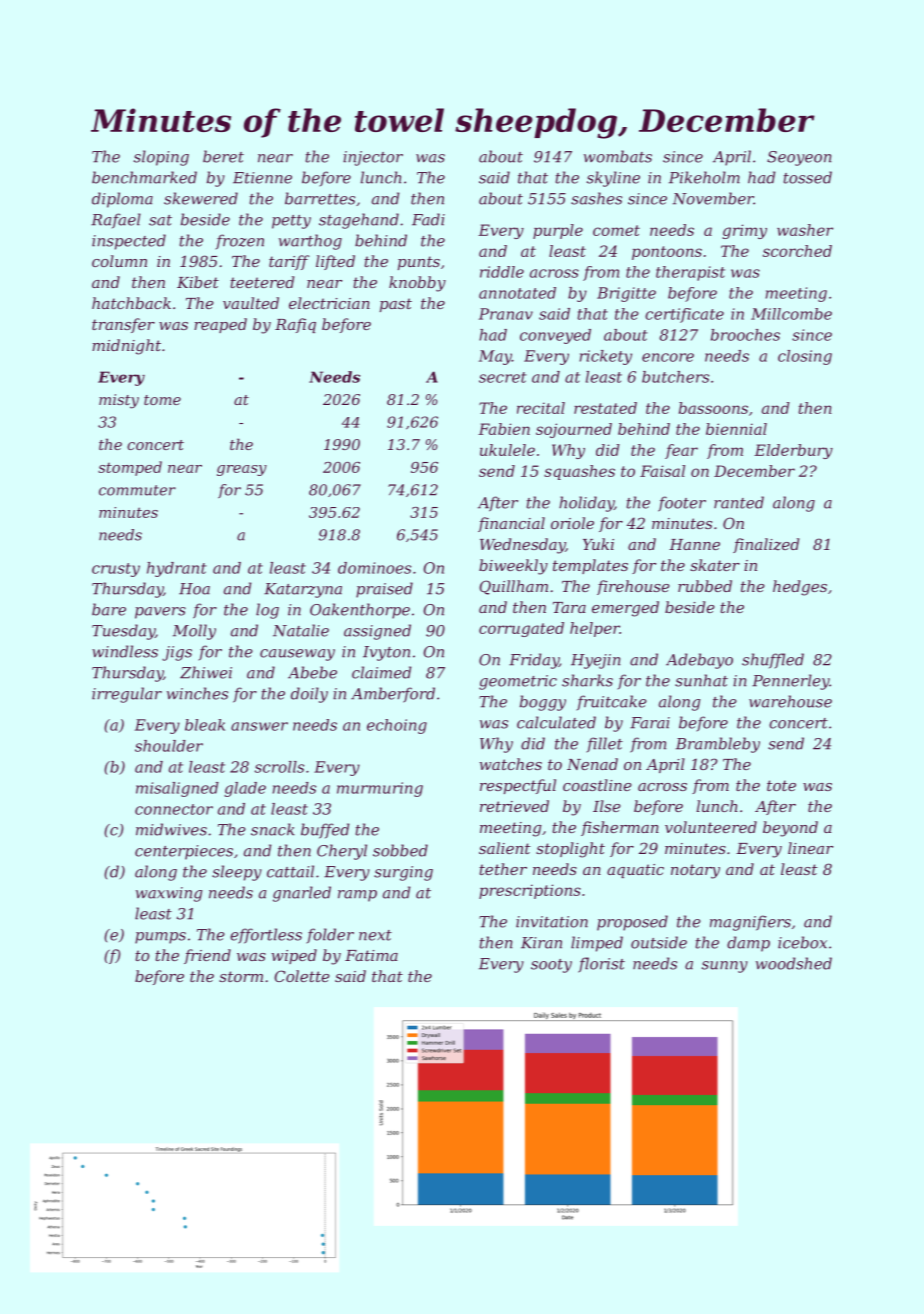 The width and height of the image is (924, 1314). What do you see at coordinates (618, 156) in the image?
I see `wombats` at bounding box center [618, 156].
